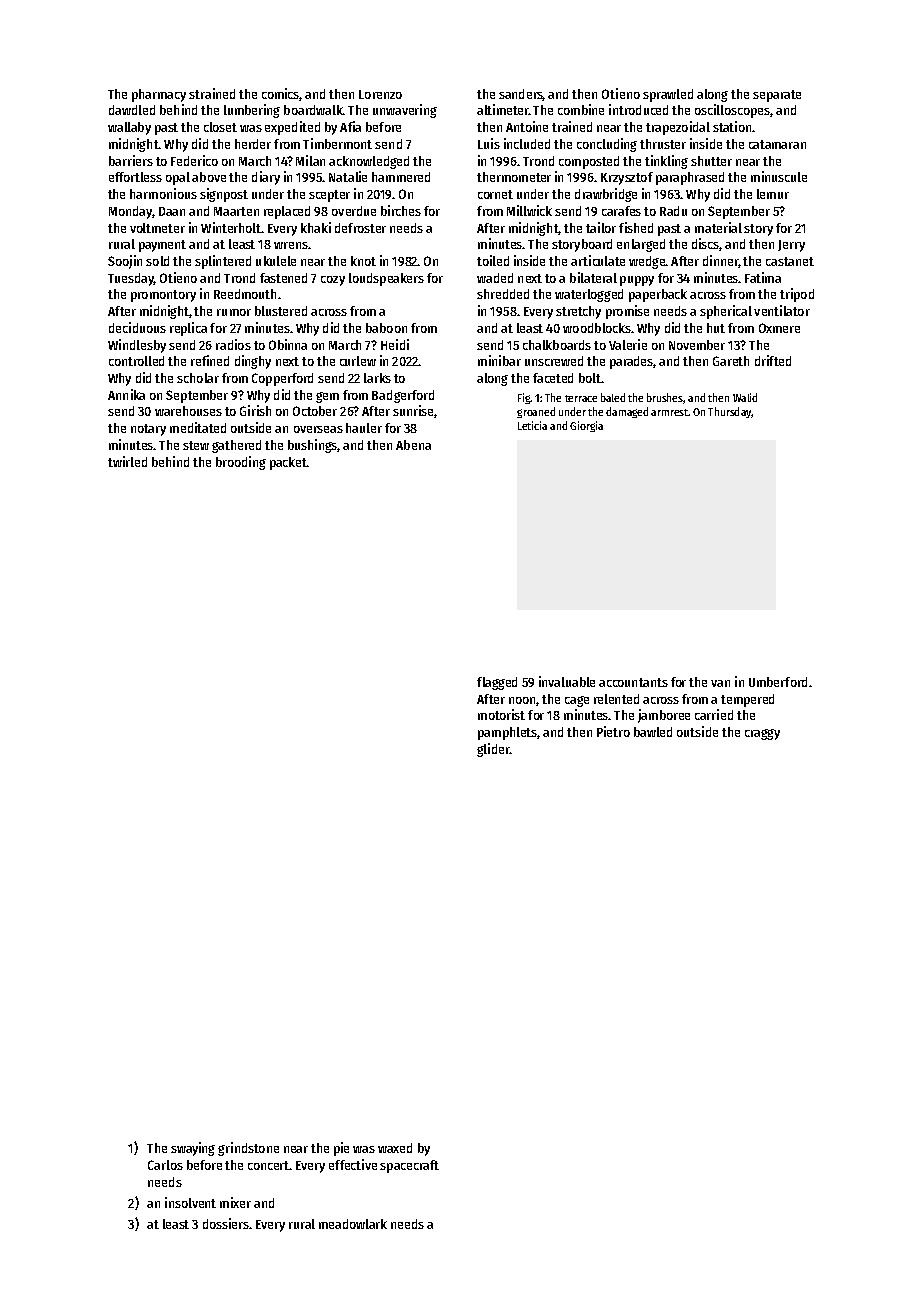  Describe the element at coordinates (499, 360) in the screenshot. I see `minibar` at that location.
